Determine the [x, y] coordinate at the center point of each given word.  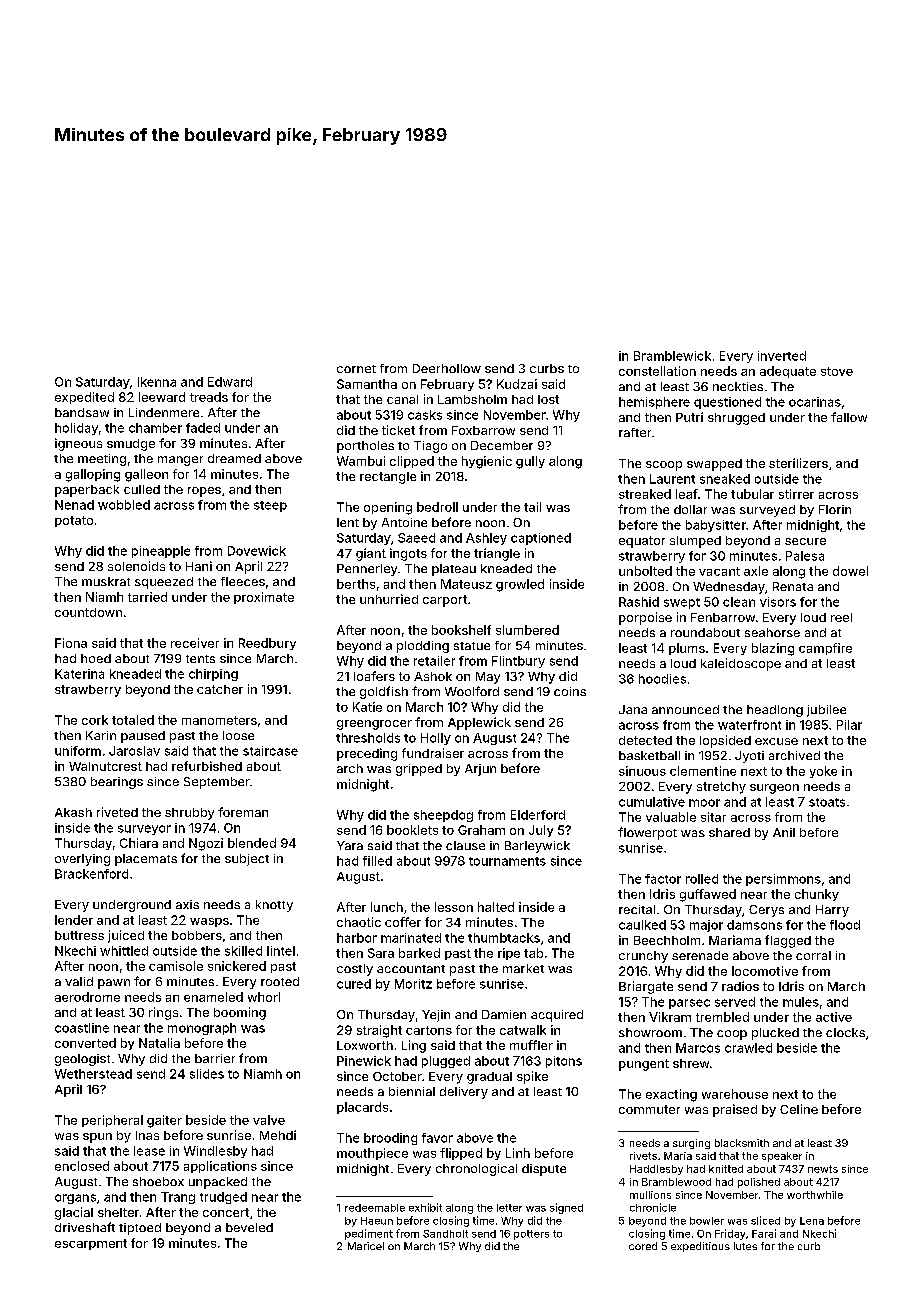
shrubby [189, 814]
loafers [374, 676]
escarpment [91, 1244]
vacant [719, 571]
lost [548, 399]
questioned [727, 403]
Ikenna [157, 382]
